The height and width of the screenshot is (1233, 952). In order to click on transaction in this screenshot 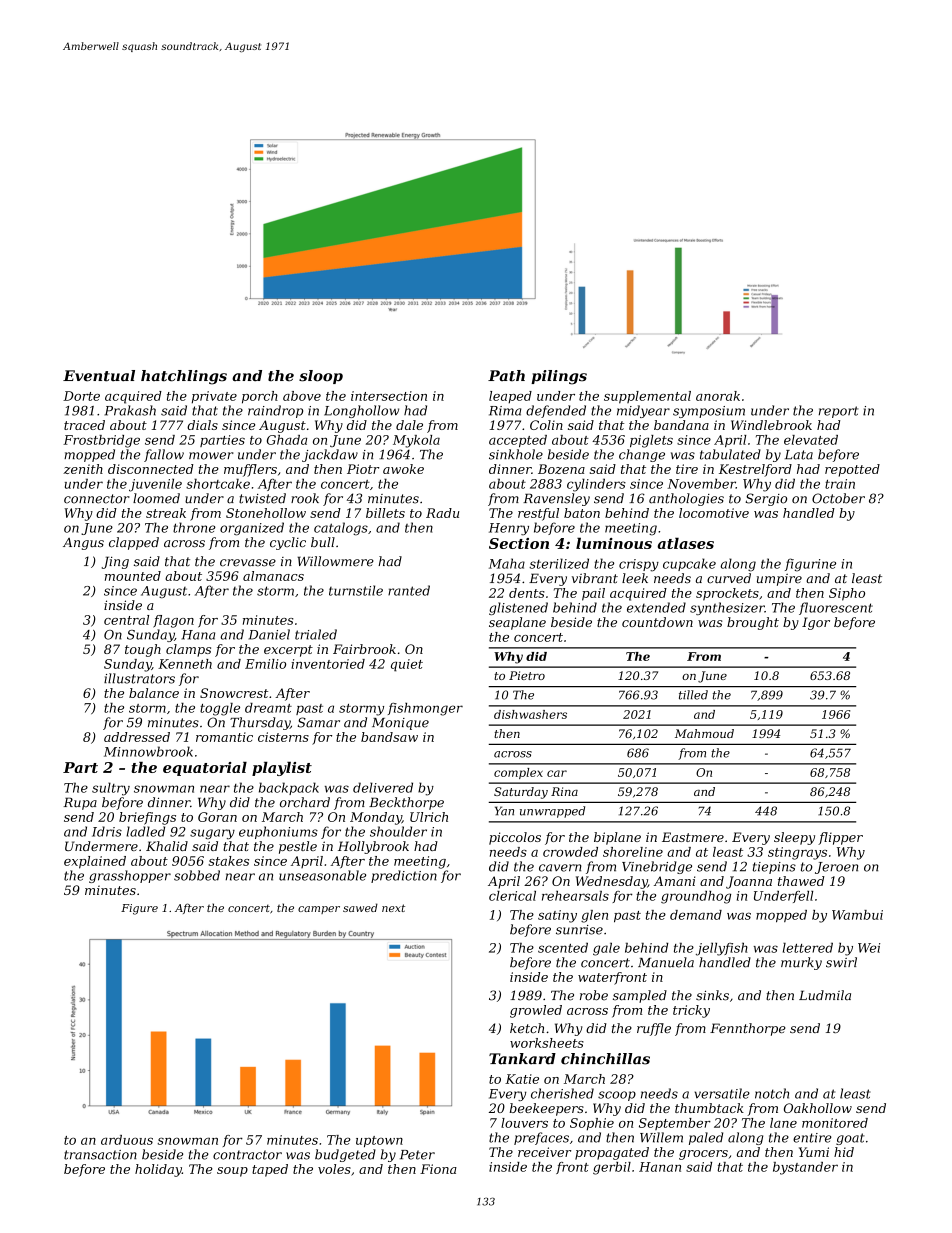, I will do `click(100, 1155)`.
